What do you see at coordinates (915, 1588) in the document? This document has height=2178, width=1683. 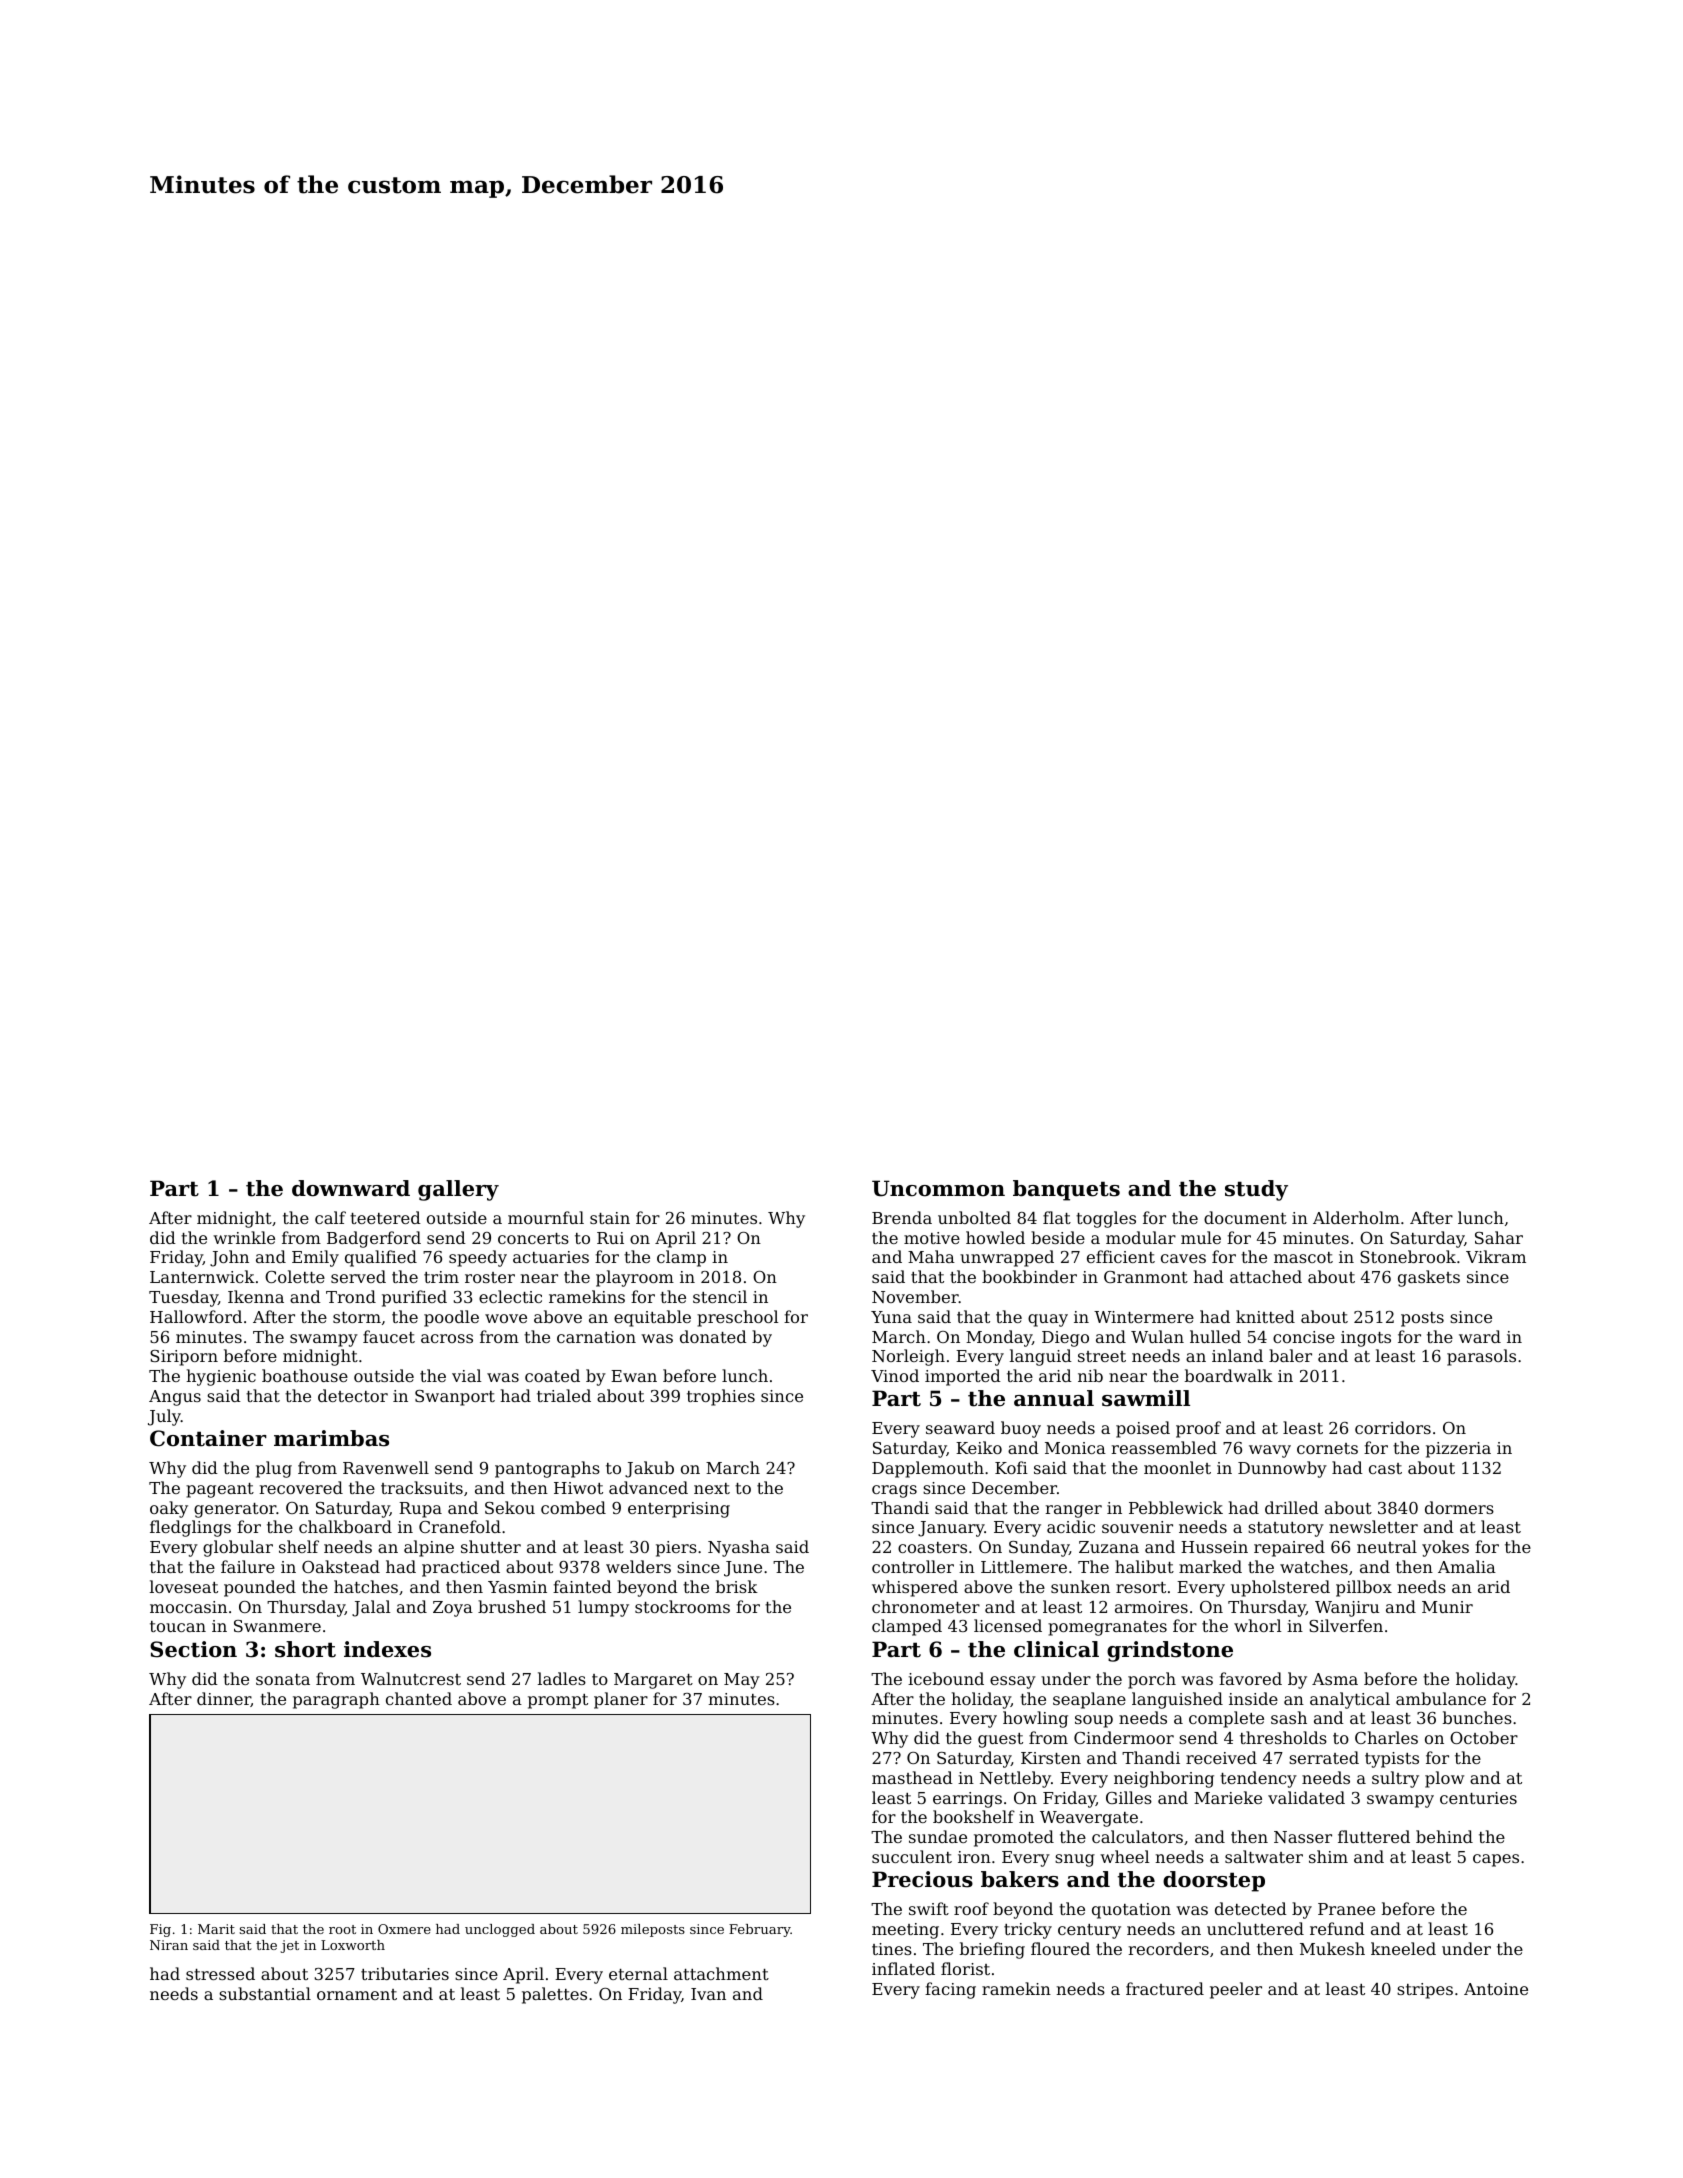 I see `whispered` at bounding box center [915, 1588].
